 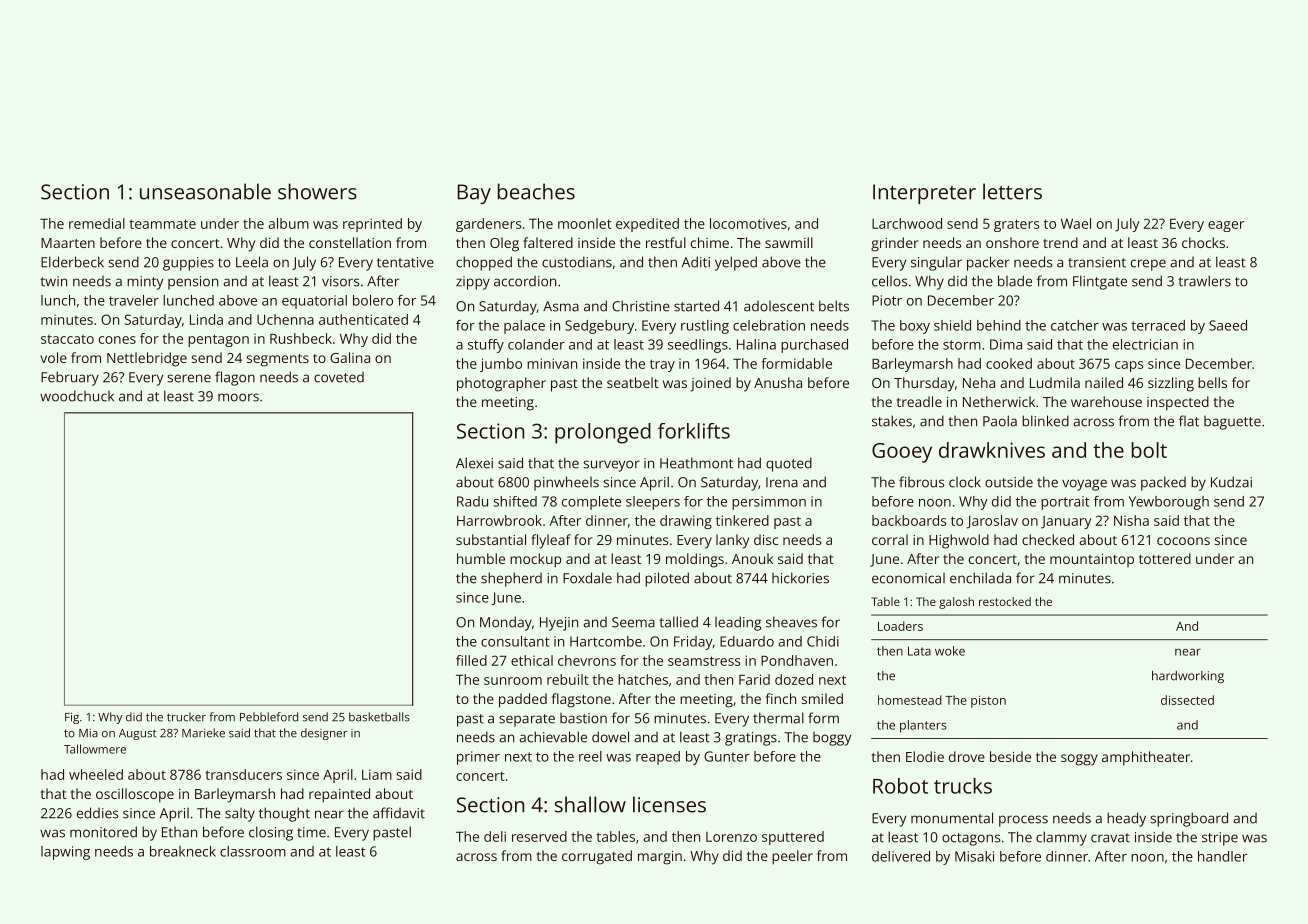 What do you see at coordinates (1222, 856) in the image?
I see `handler` at bounding box center [1222, 856].
